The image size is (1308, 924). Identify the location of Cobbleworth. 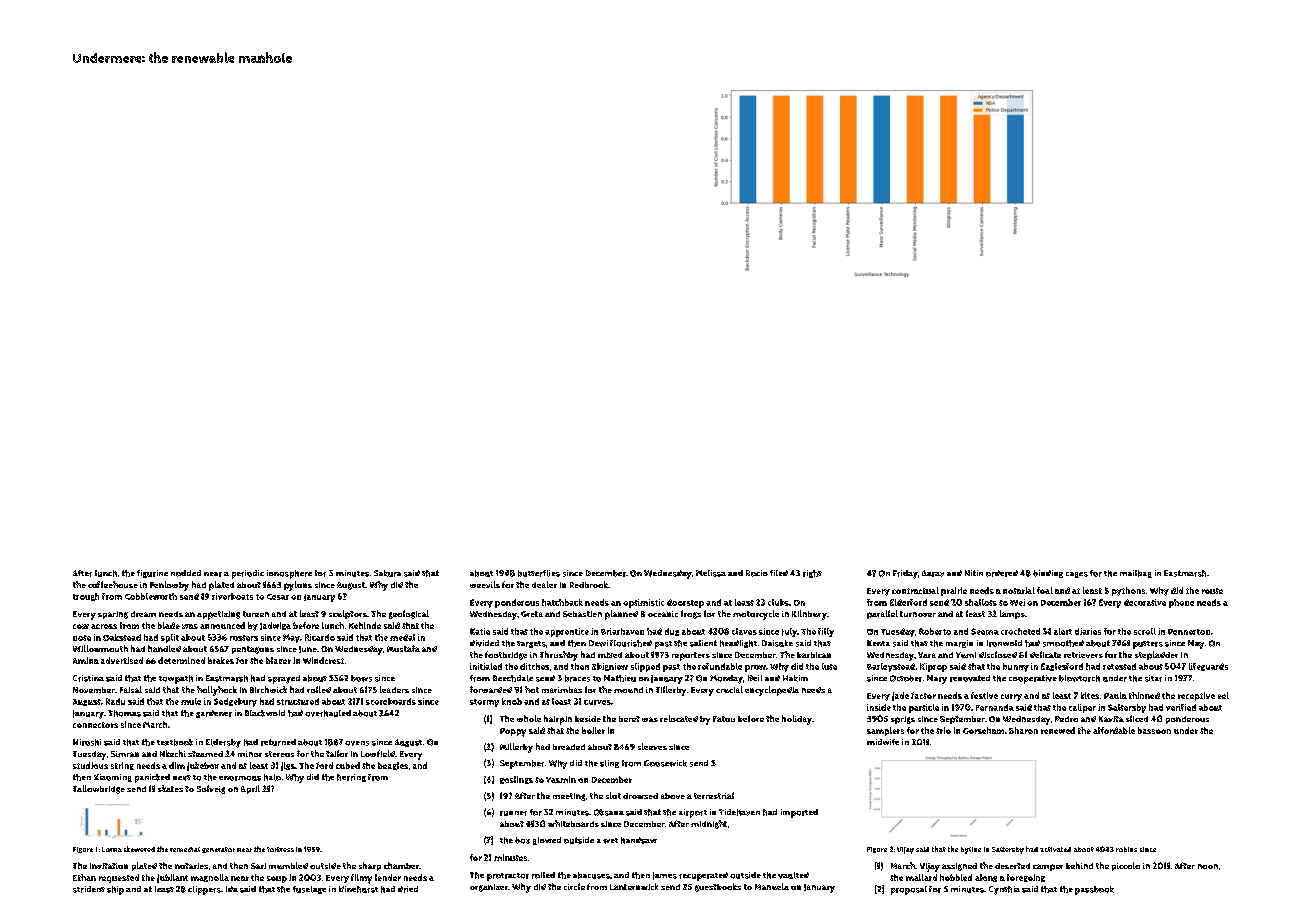
(151, 596).
